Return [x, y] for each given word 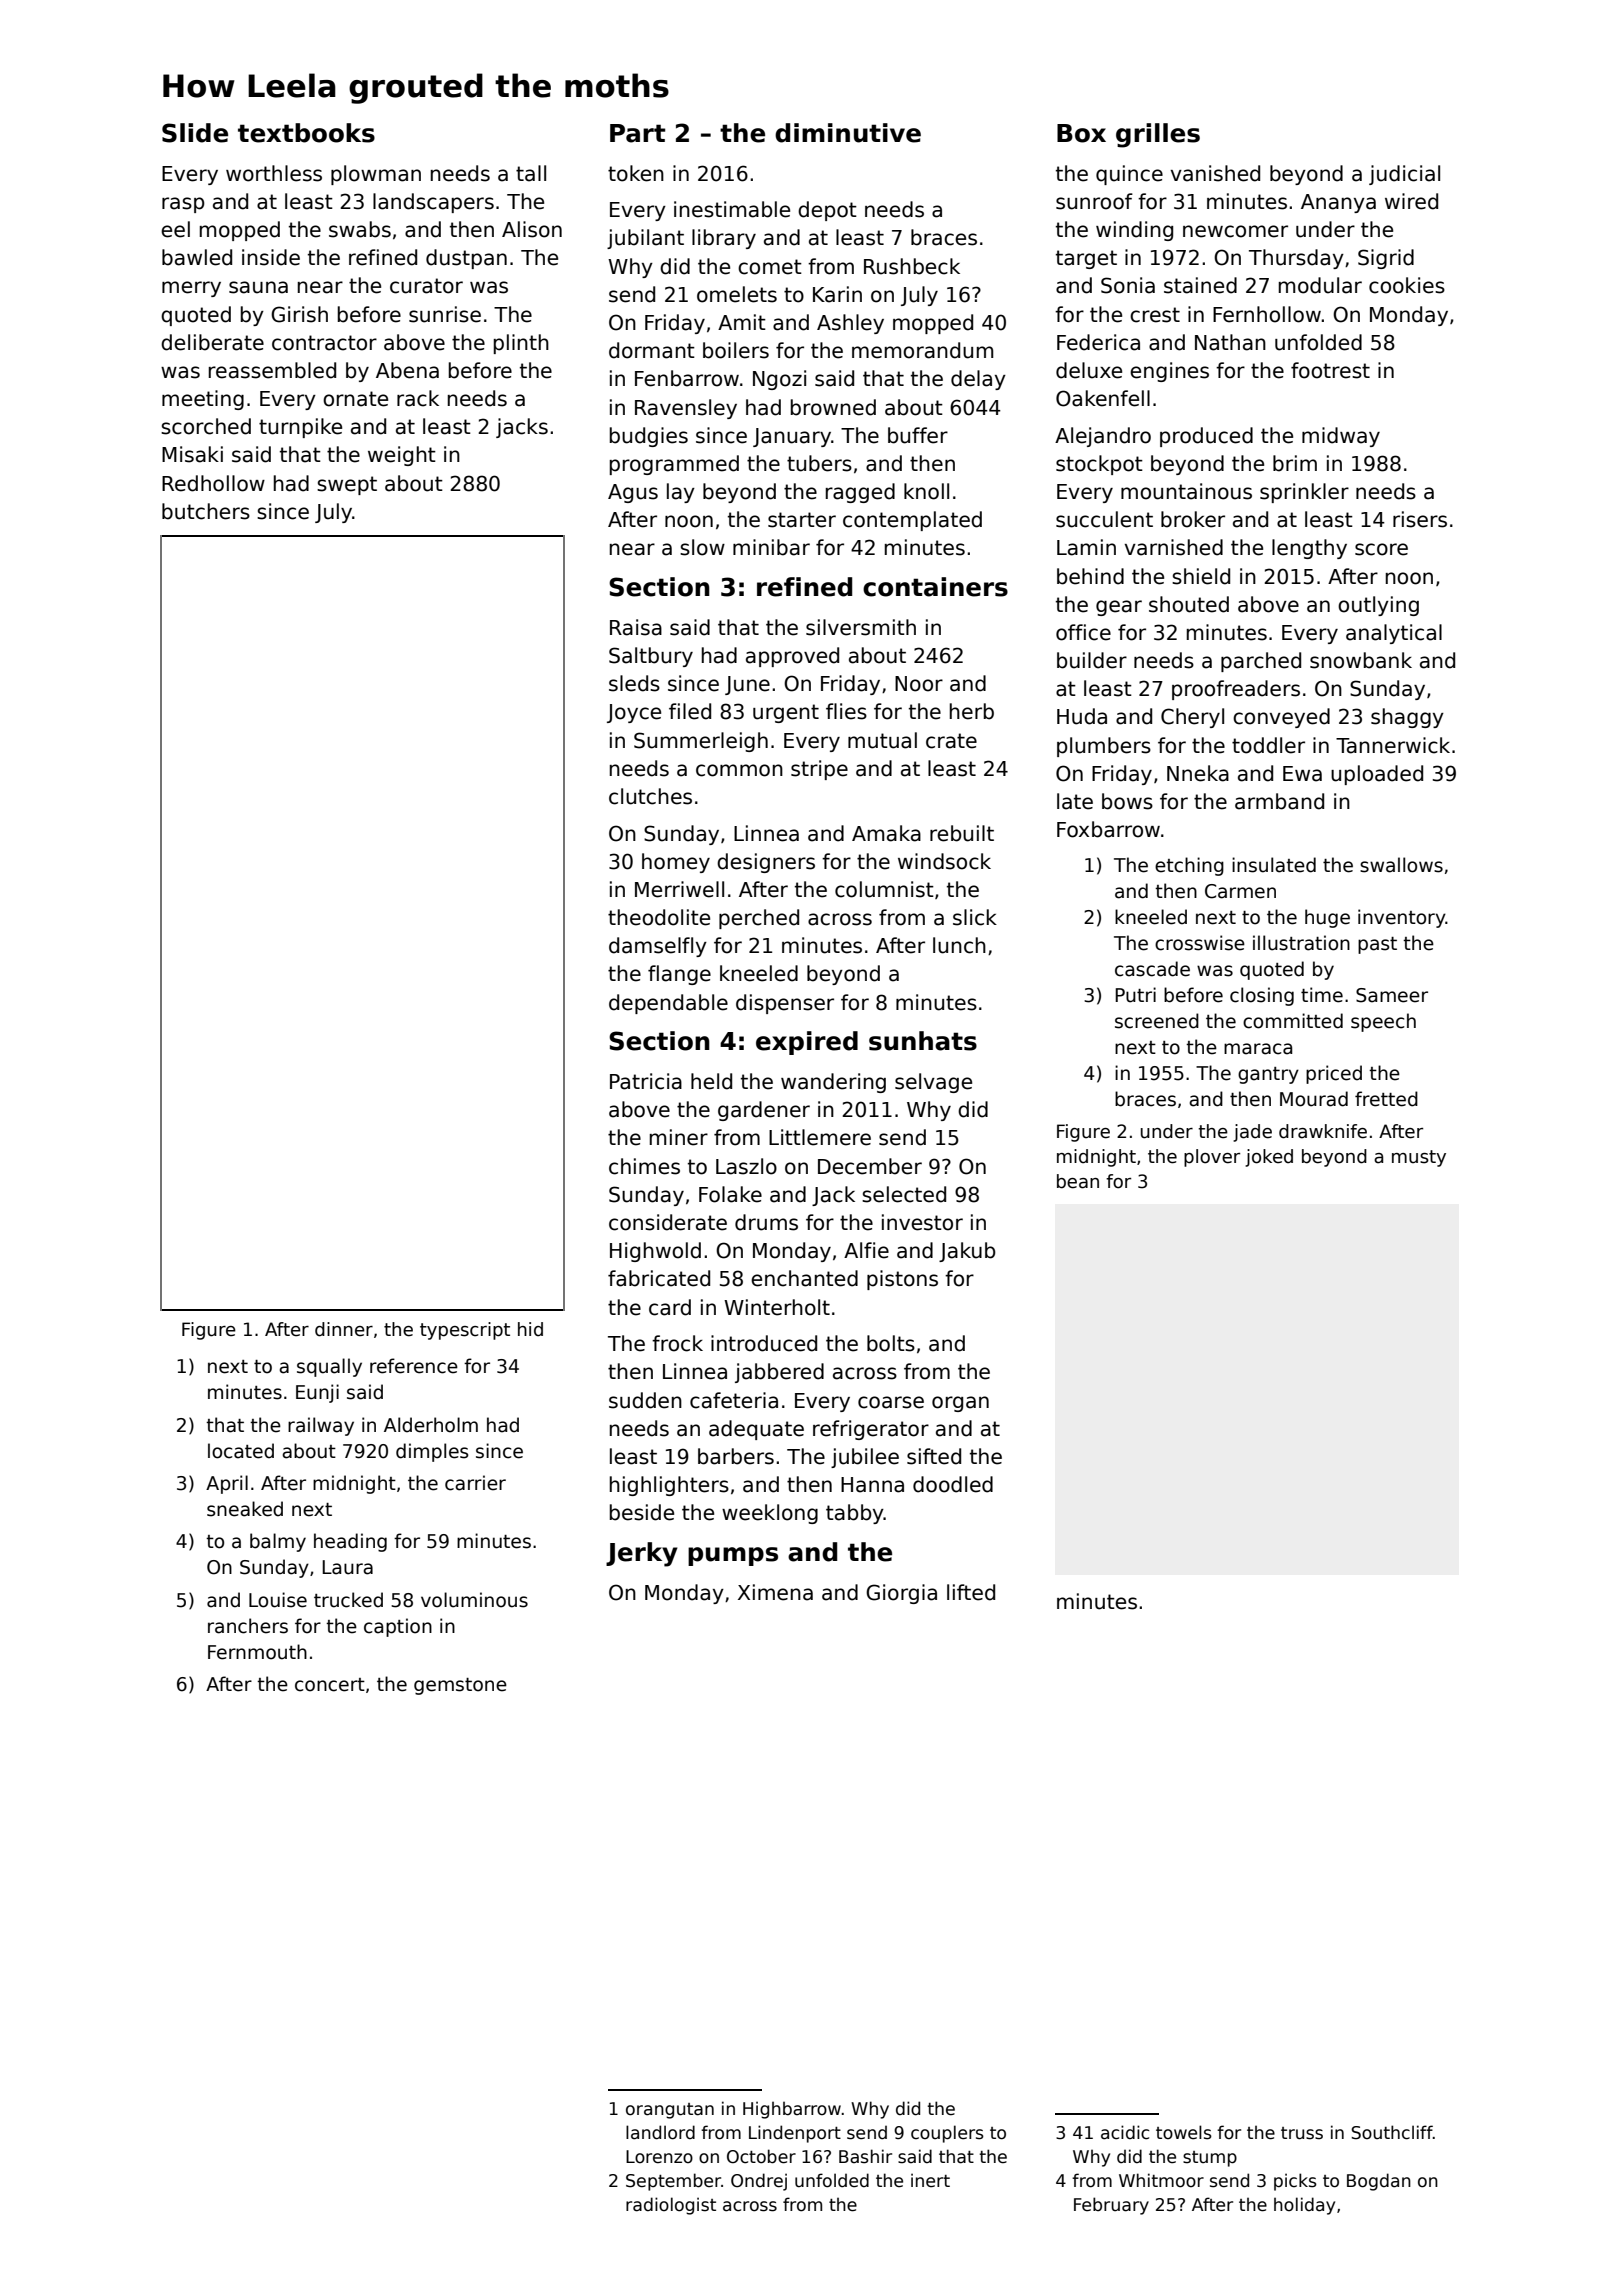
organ [960, 1404]
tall [531, 173]
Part [637, 133]
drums [766, 1222]
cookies [1407, 285]
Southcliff [1392, 2132]
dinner [344, 1329]
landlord [660, 2132]
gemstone [460, 1686]
